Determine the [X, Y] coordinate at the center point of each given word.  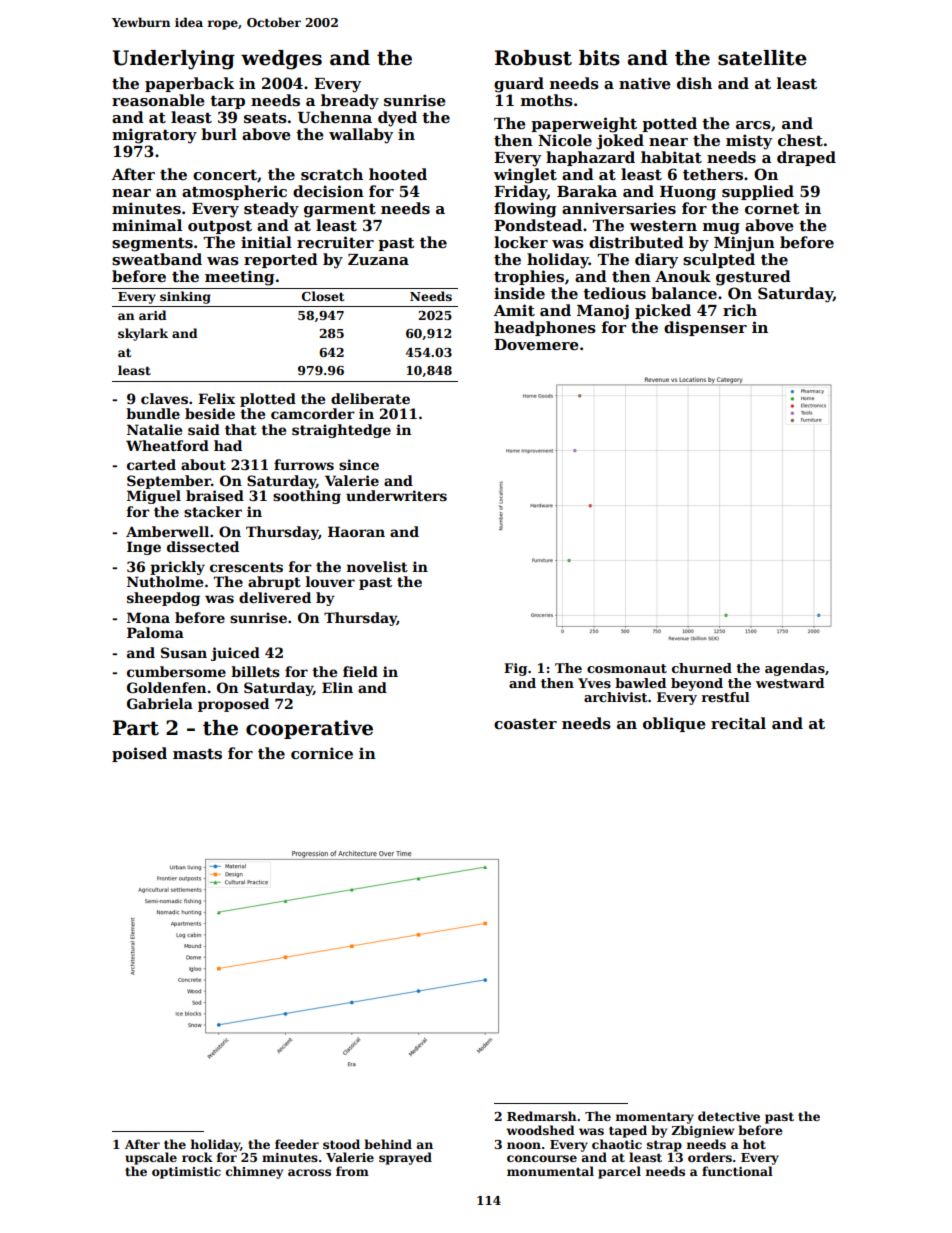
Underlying [173, 60]
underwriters [396, 495]
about [203, 464]
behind [388, 1144]
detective [729, 1116]
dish [694, 83]
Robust [533, 58]
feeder [297, 1144]
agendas [795, 669]
